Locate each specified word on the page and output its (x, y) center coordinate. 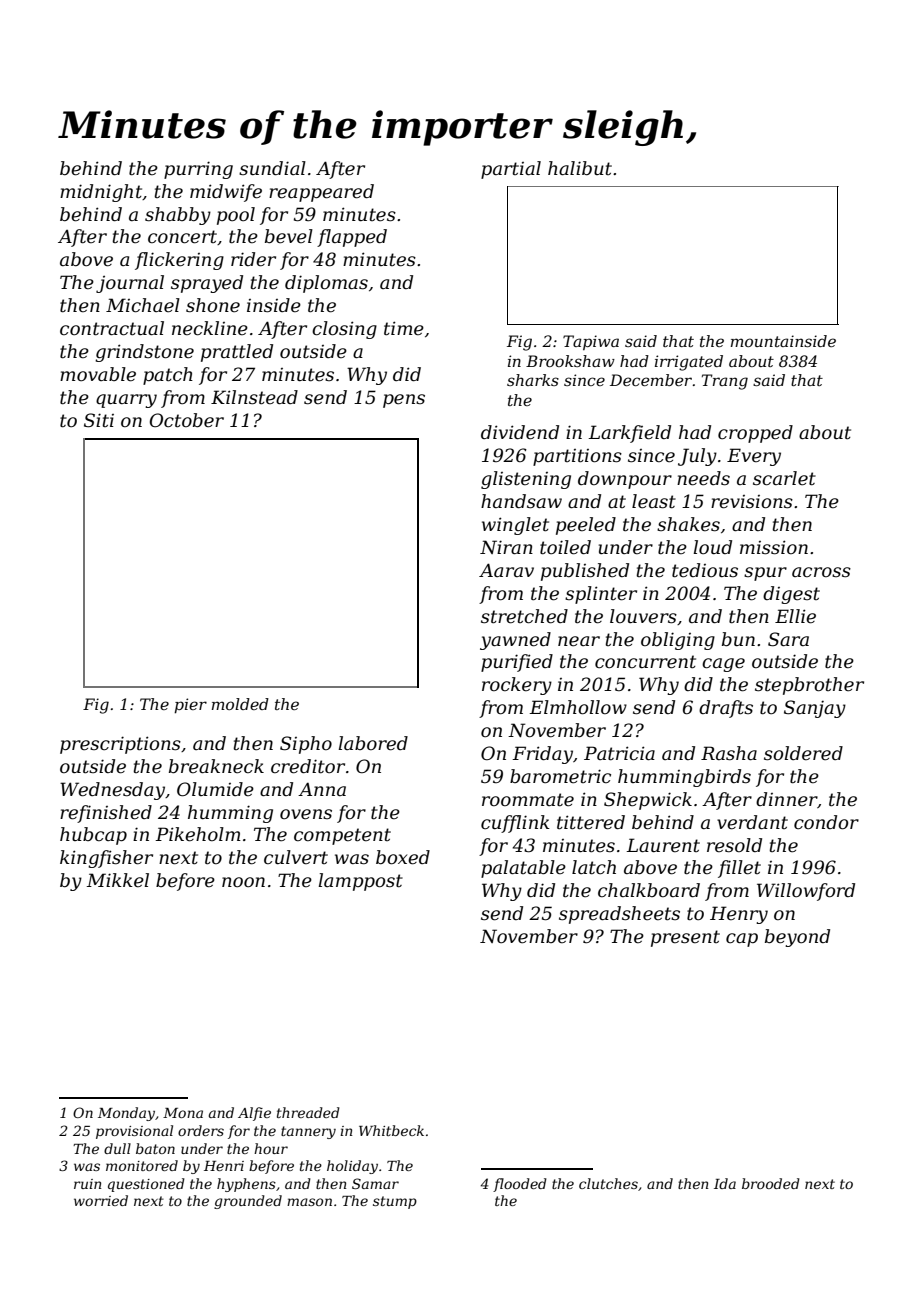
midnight (101, 193)
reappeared (321, 193)
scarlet (784, 478)
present (685, 938)
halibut (580, 168)
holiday (352, 1167)
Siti (99, 420)
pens (404, 401)
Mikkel (117, 880)
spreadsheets (619, 915)
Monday (126, 1114)
